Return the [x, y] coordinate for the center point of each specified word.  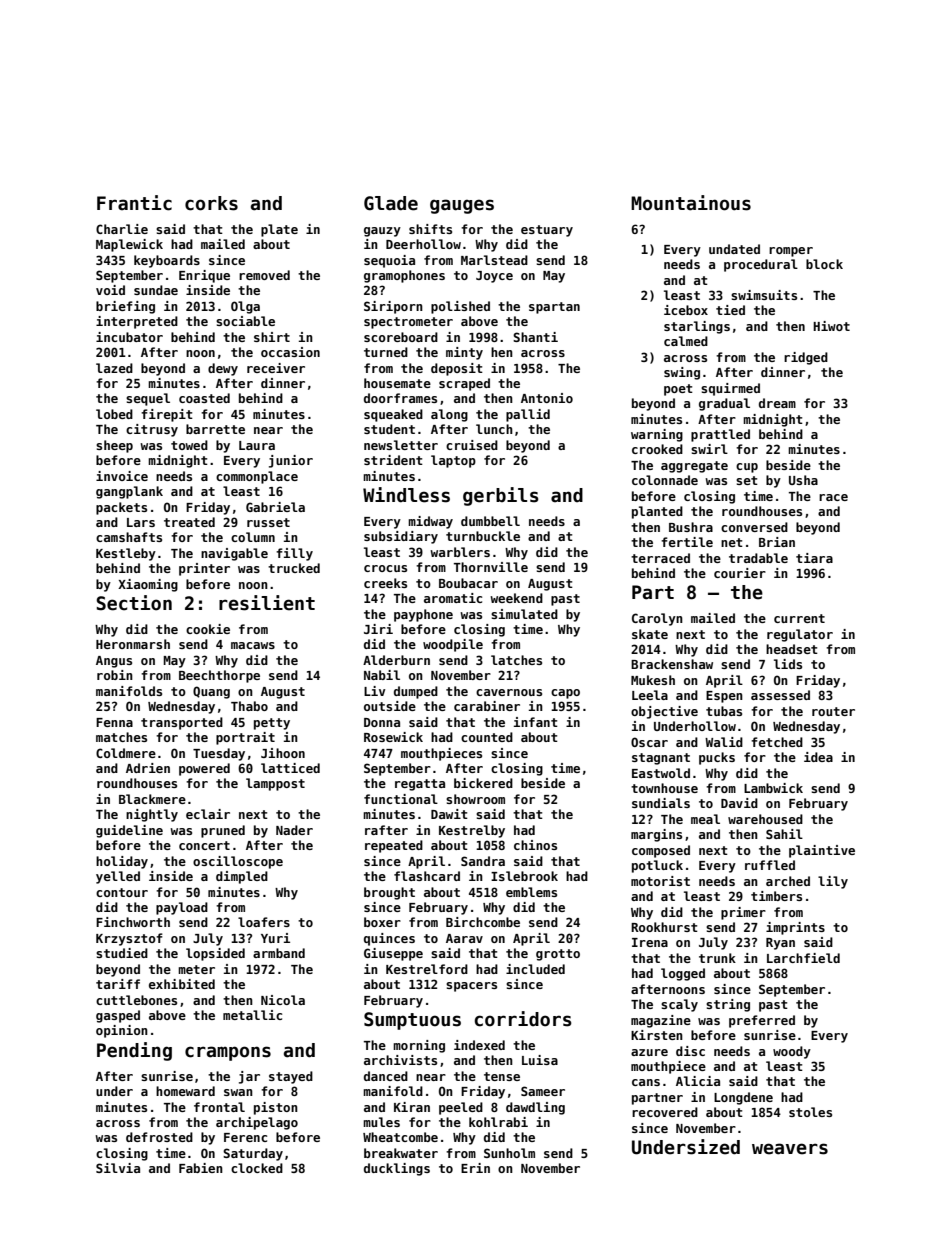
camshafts [129, 537]
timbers [776, 896]
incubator [129, 337]
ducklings [397, 1169]
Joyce [494, 277]
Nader [294, 830]
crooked [657, 449]
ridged [806, 358]
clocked [257, 1168]
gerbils [501, 496]
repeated [394, 846]
